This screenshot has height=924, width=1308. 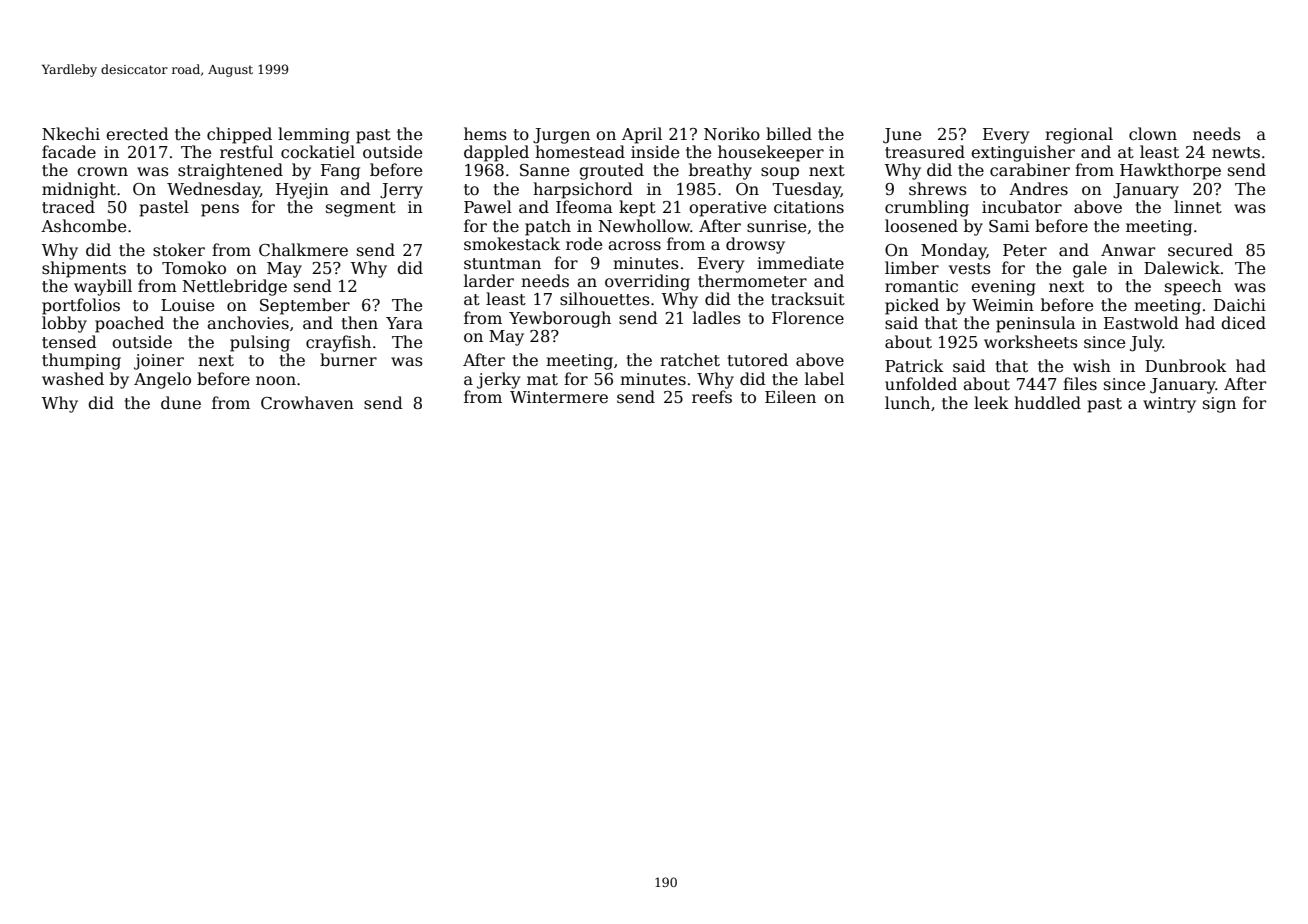 What do you see at coordinates (1236, 153) in the screenshot?
I see `newts` at bounding box center [1236, 153].
